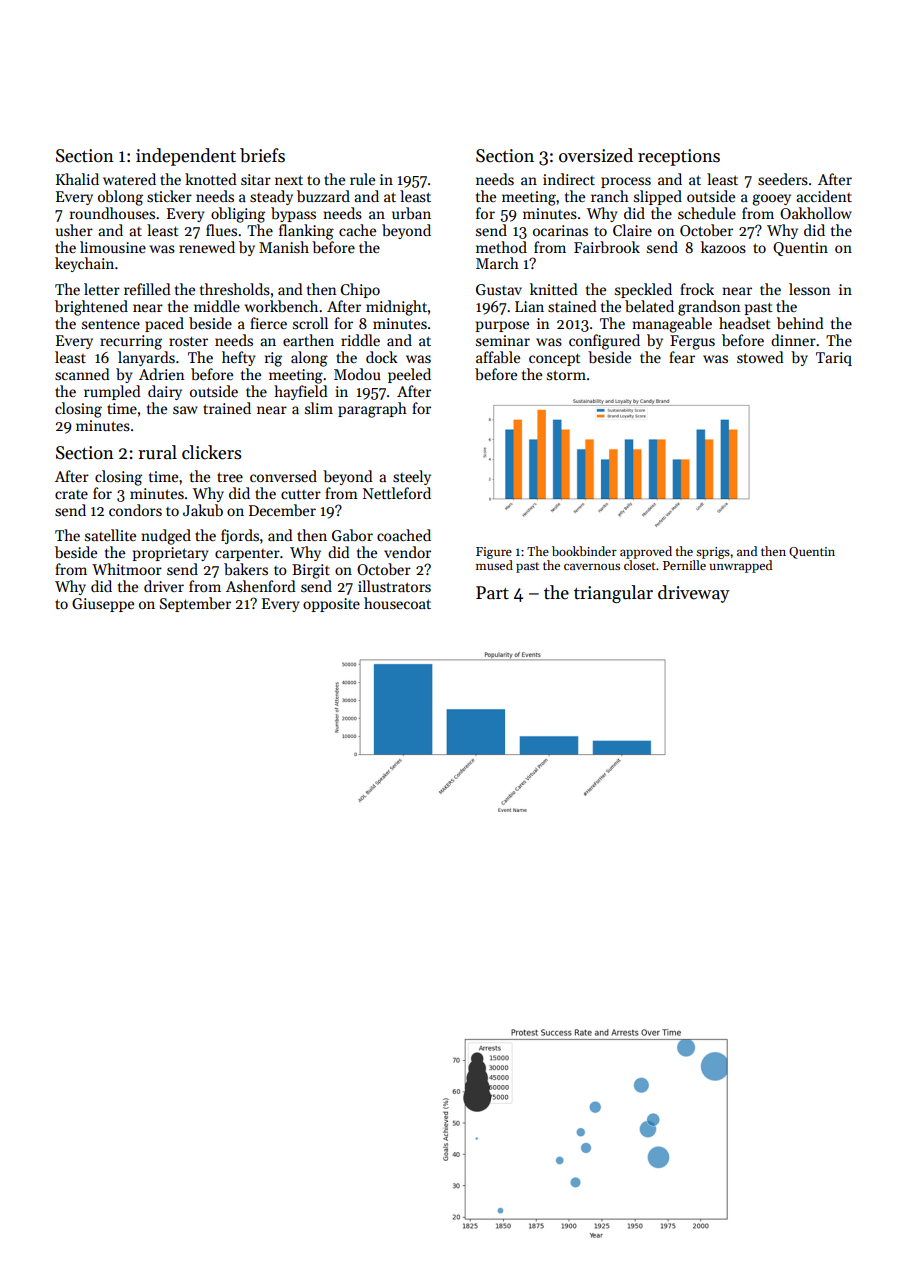 The image size is (907, 1287). Describe the element at coordinates (372, 410) in the page. I see `paragraph` at that location.
